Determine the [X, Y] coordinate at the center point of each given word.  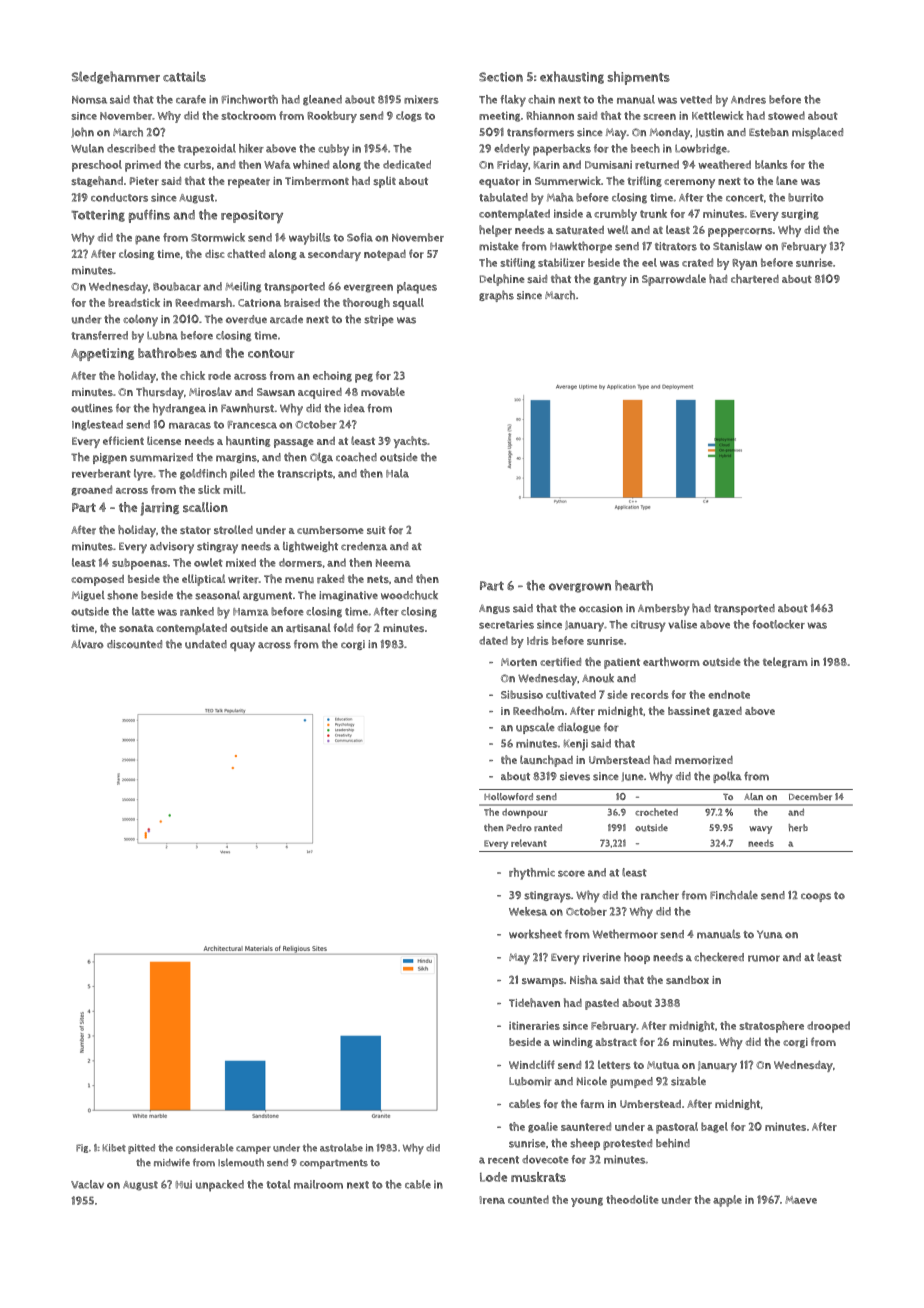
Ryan [744, 264]
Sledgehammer [116, 77]
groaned [91, 490]
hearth [634, 585]
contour [271, 353]
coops [816, 897]
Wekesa [528, 911]
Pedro [519, 828]
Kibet [114, 1148]
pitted [141, 1149]
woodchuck [409, 595]
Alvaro [87, 644]
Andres [748, 99]
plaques [417, 288]
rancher [660, 895]
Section [501, 77]
